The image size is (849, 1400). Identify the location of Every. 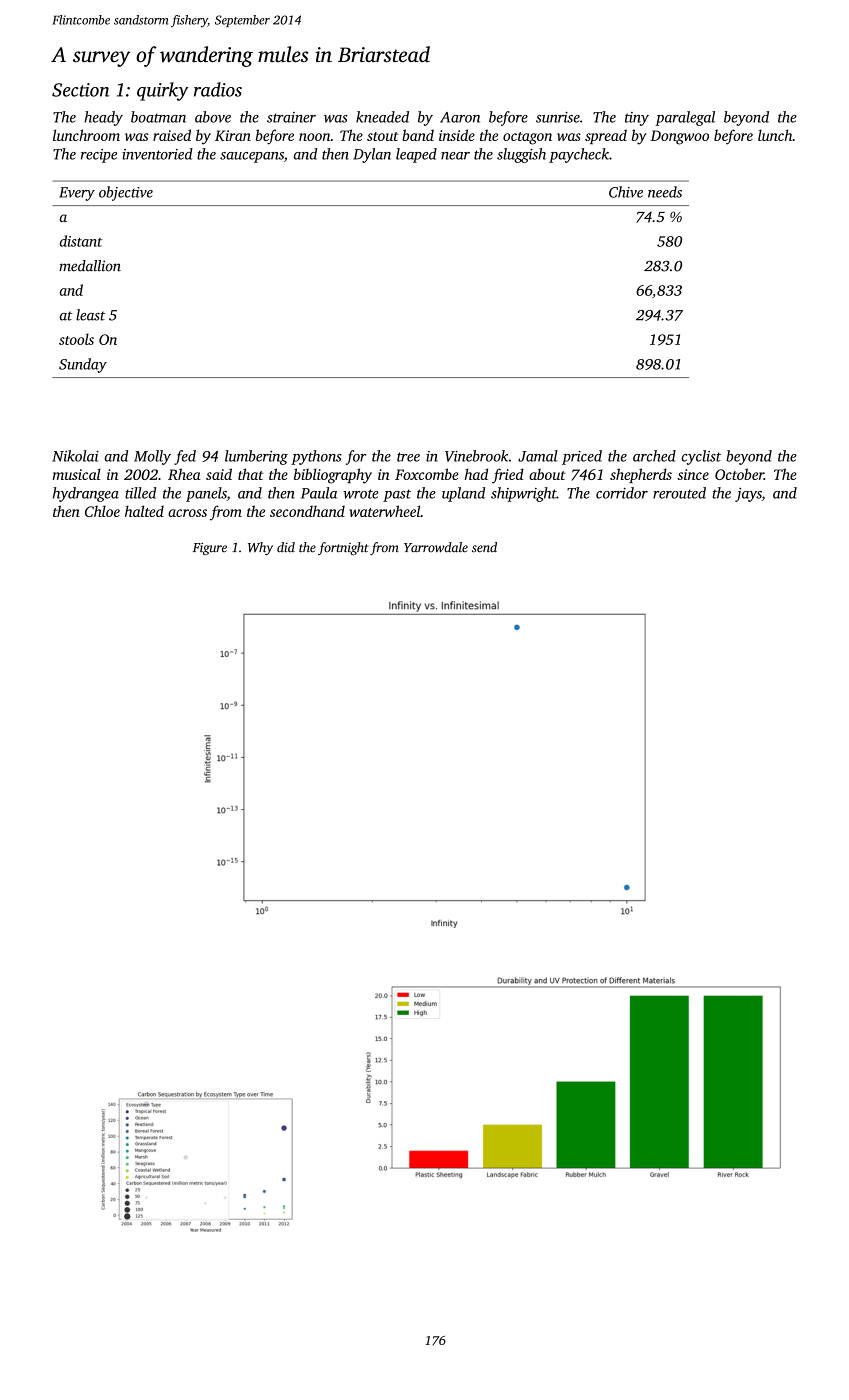
(77, 194).
